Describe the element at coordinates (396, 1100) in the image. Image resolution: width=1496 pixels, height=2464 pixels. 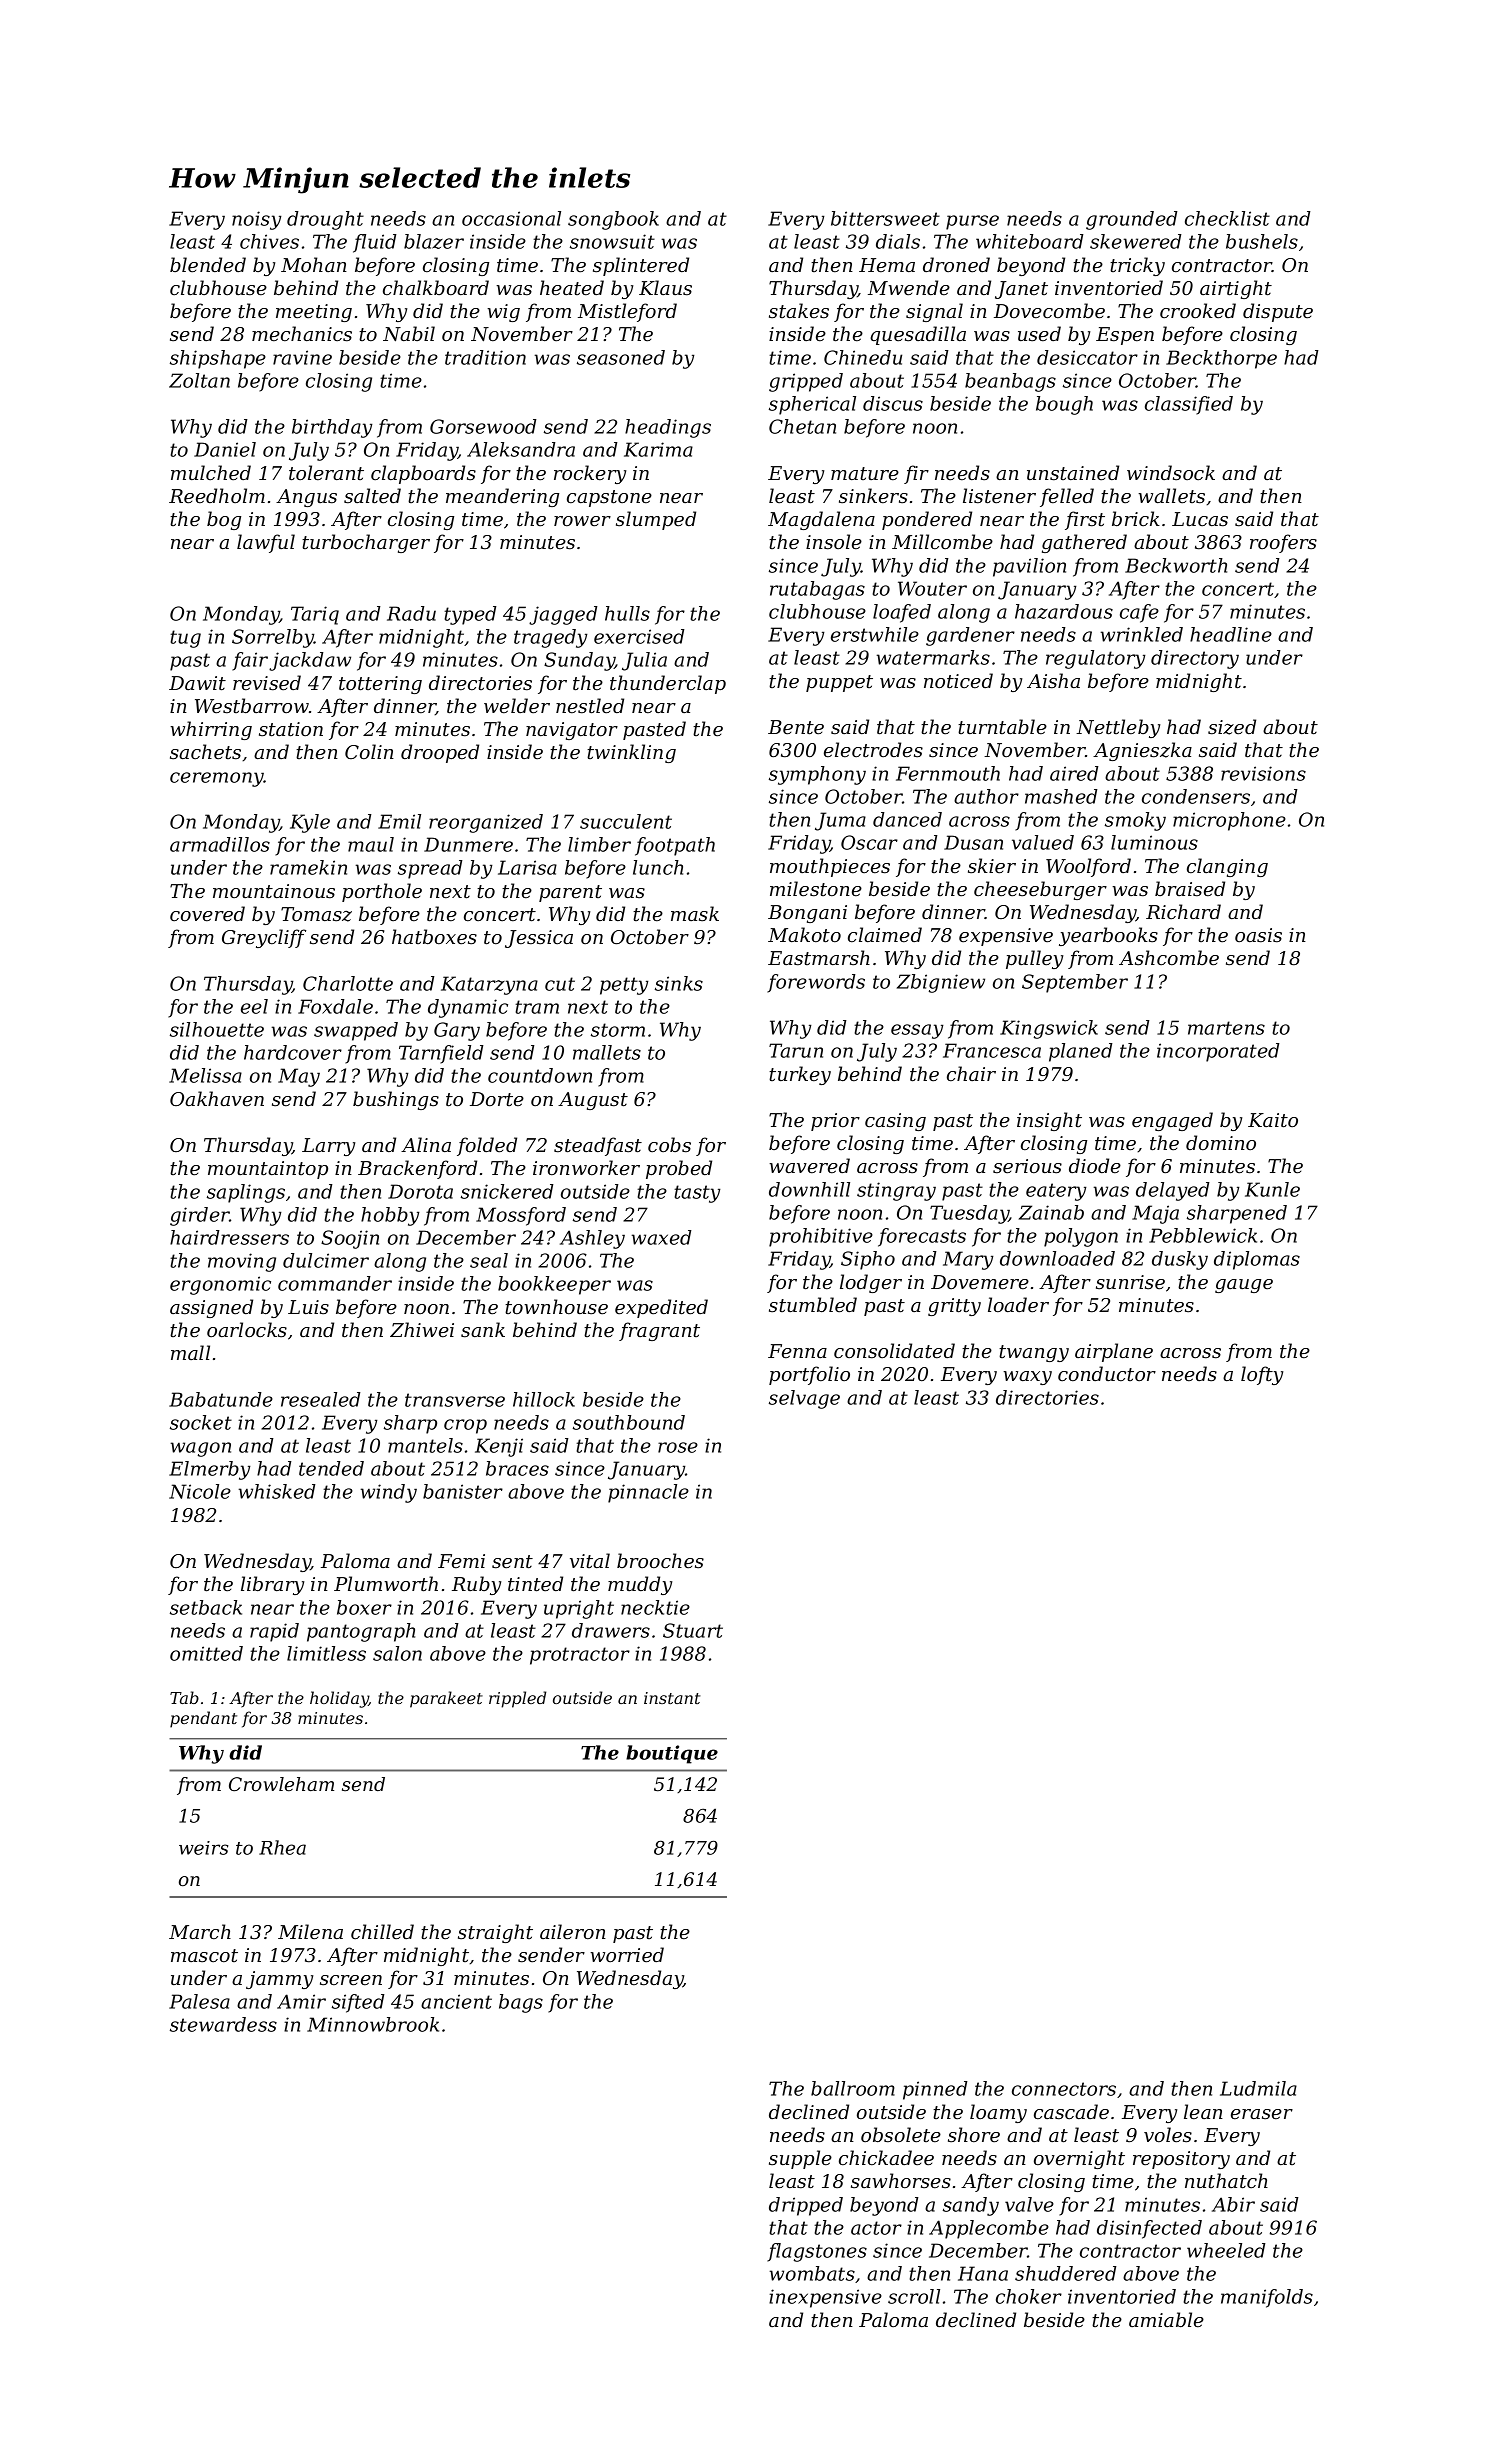
I see `bushings` at that location.
